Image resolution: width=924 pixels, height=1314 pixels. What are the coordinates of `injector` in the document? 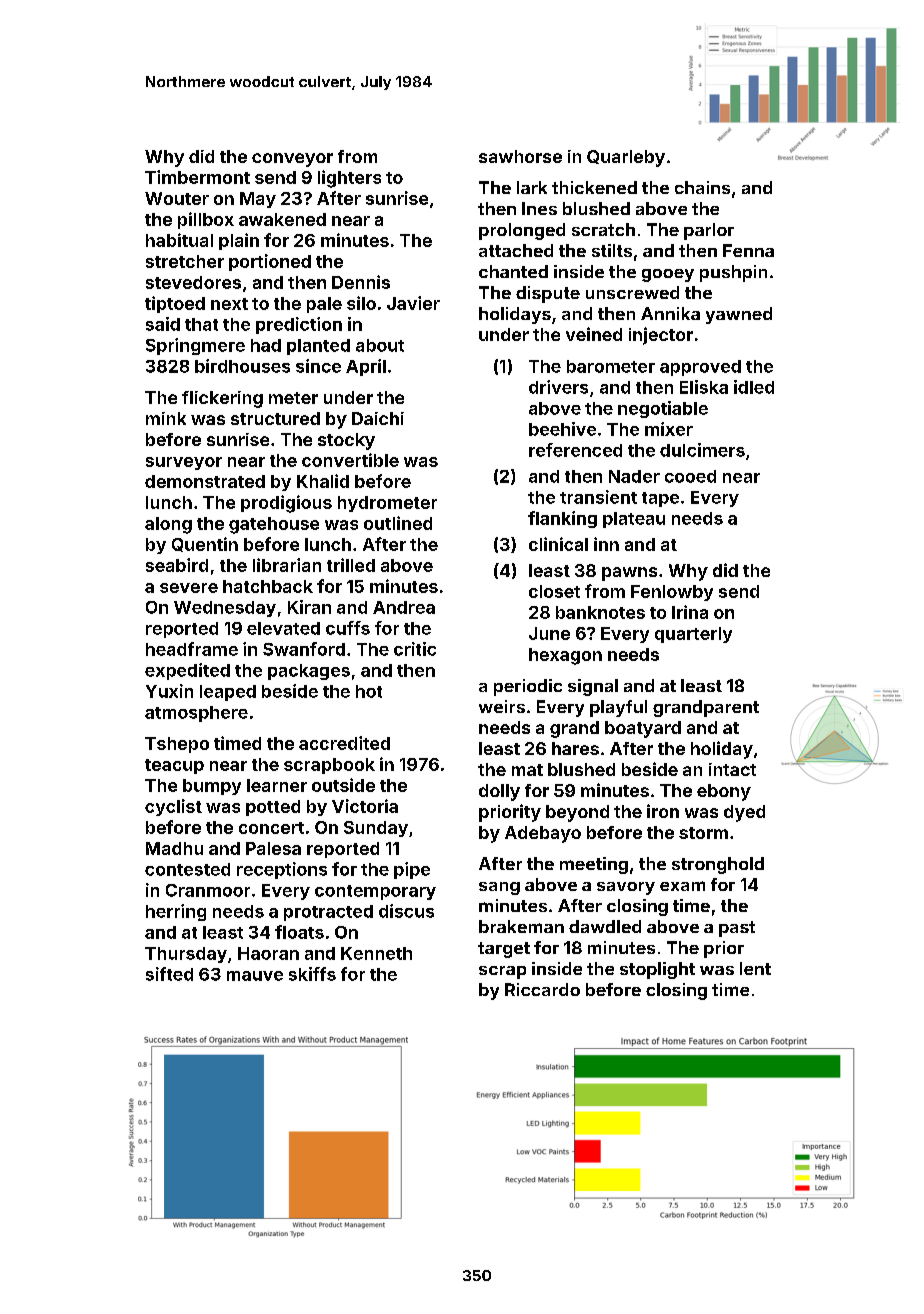 It's located at (661, 336).
